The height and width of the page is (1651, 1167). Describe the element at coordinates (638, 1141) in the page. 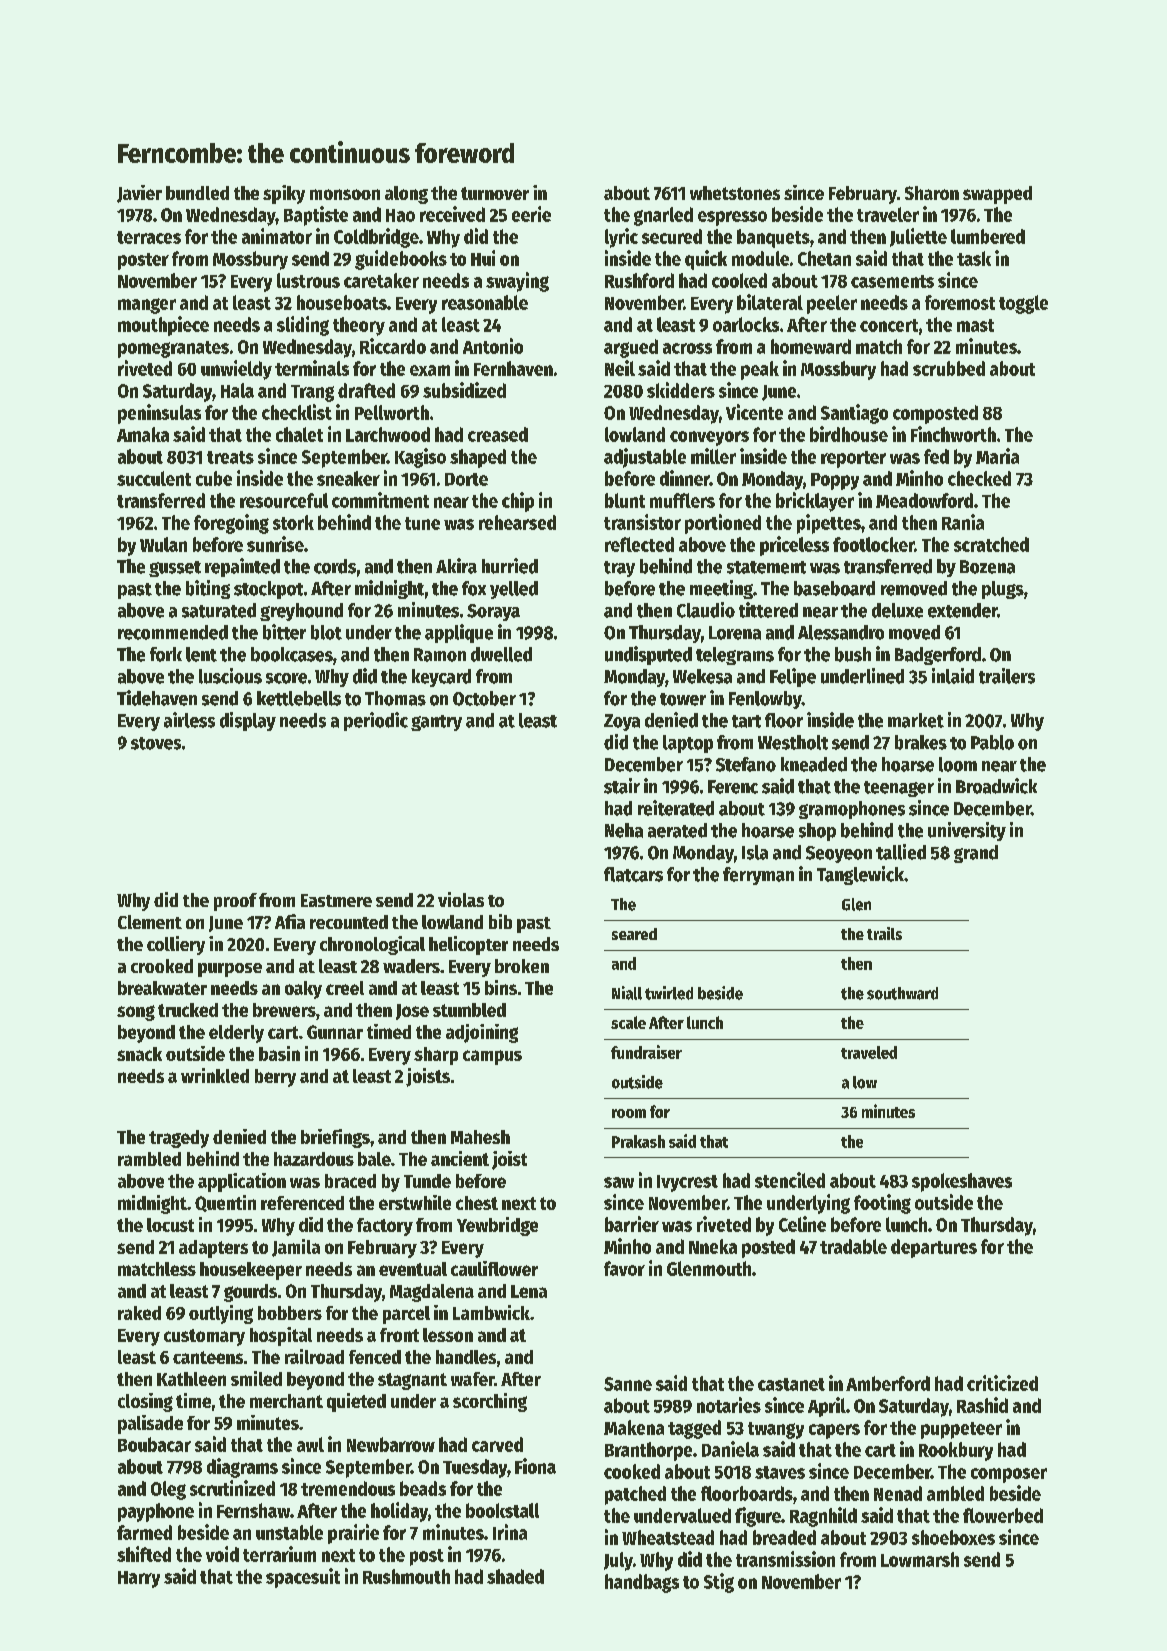

I see `Prakash` at that location.
